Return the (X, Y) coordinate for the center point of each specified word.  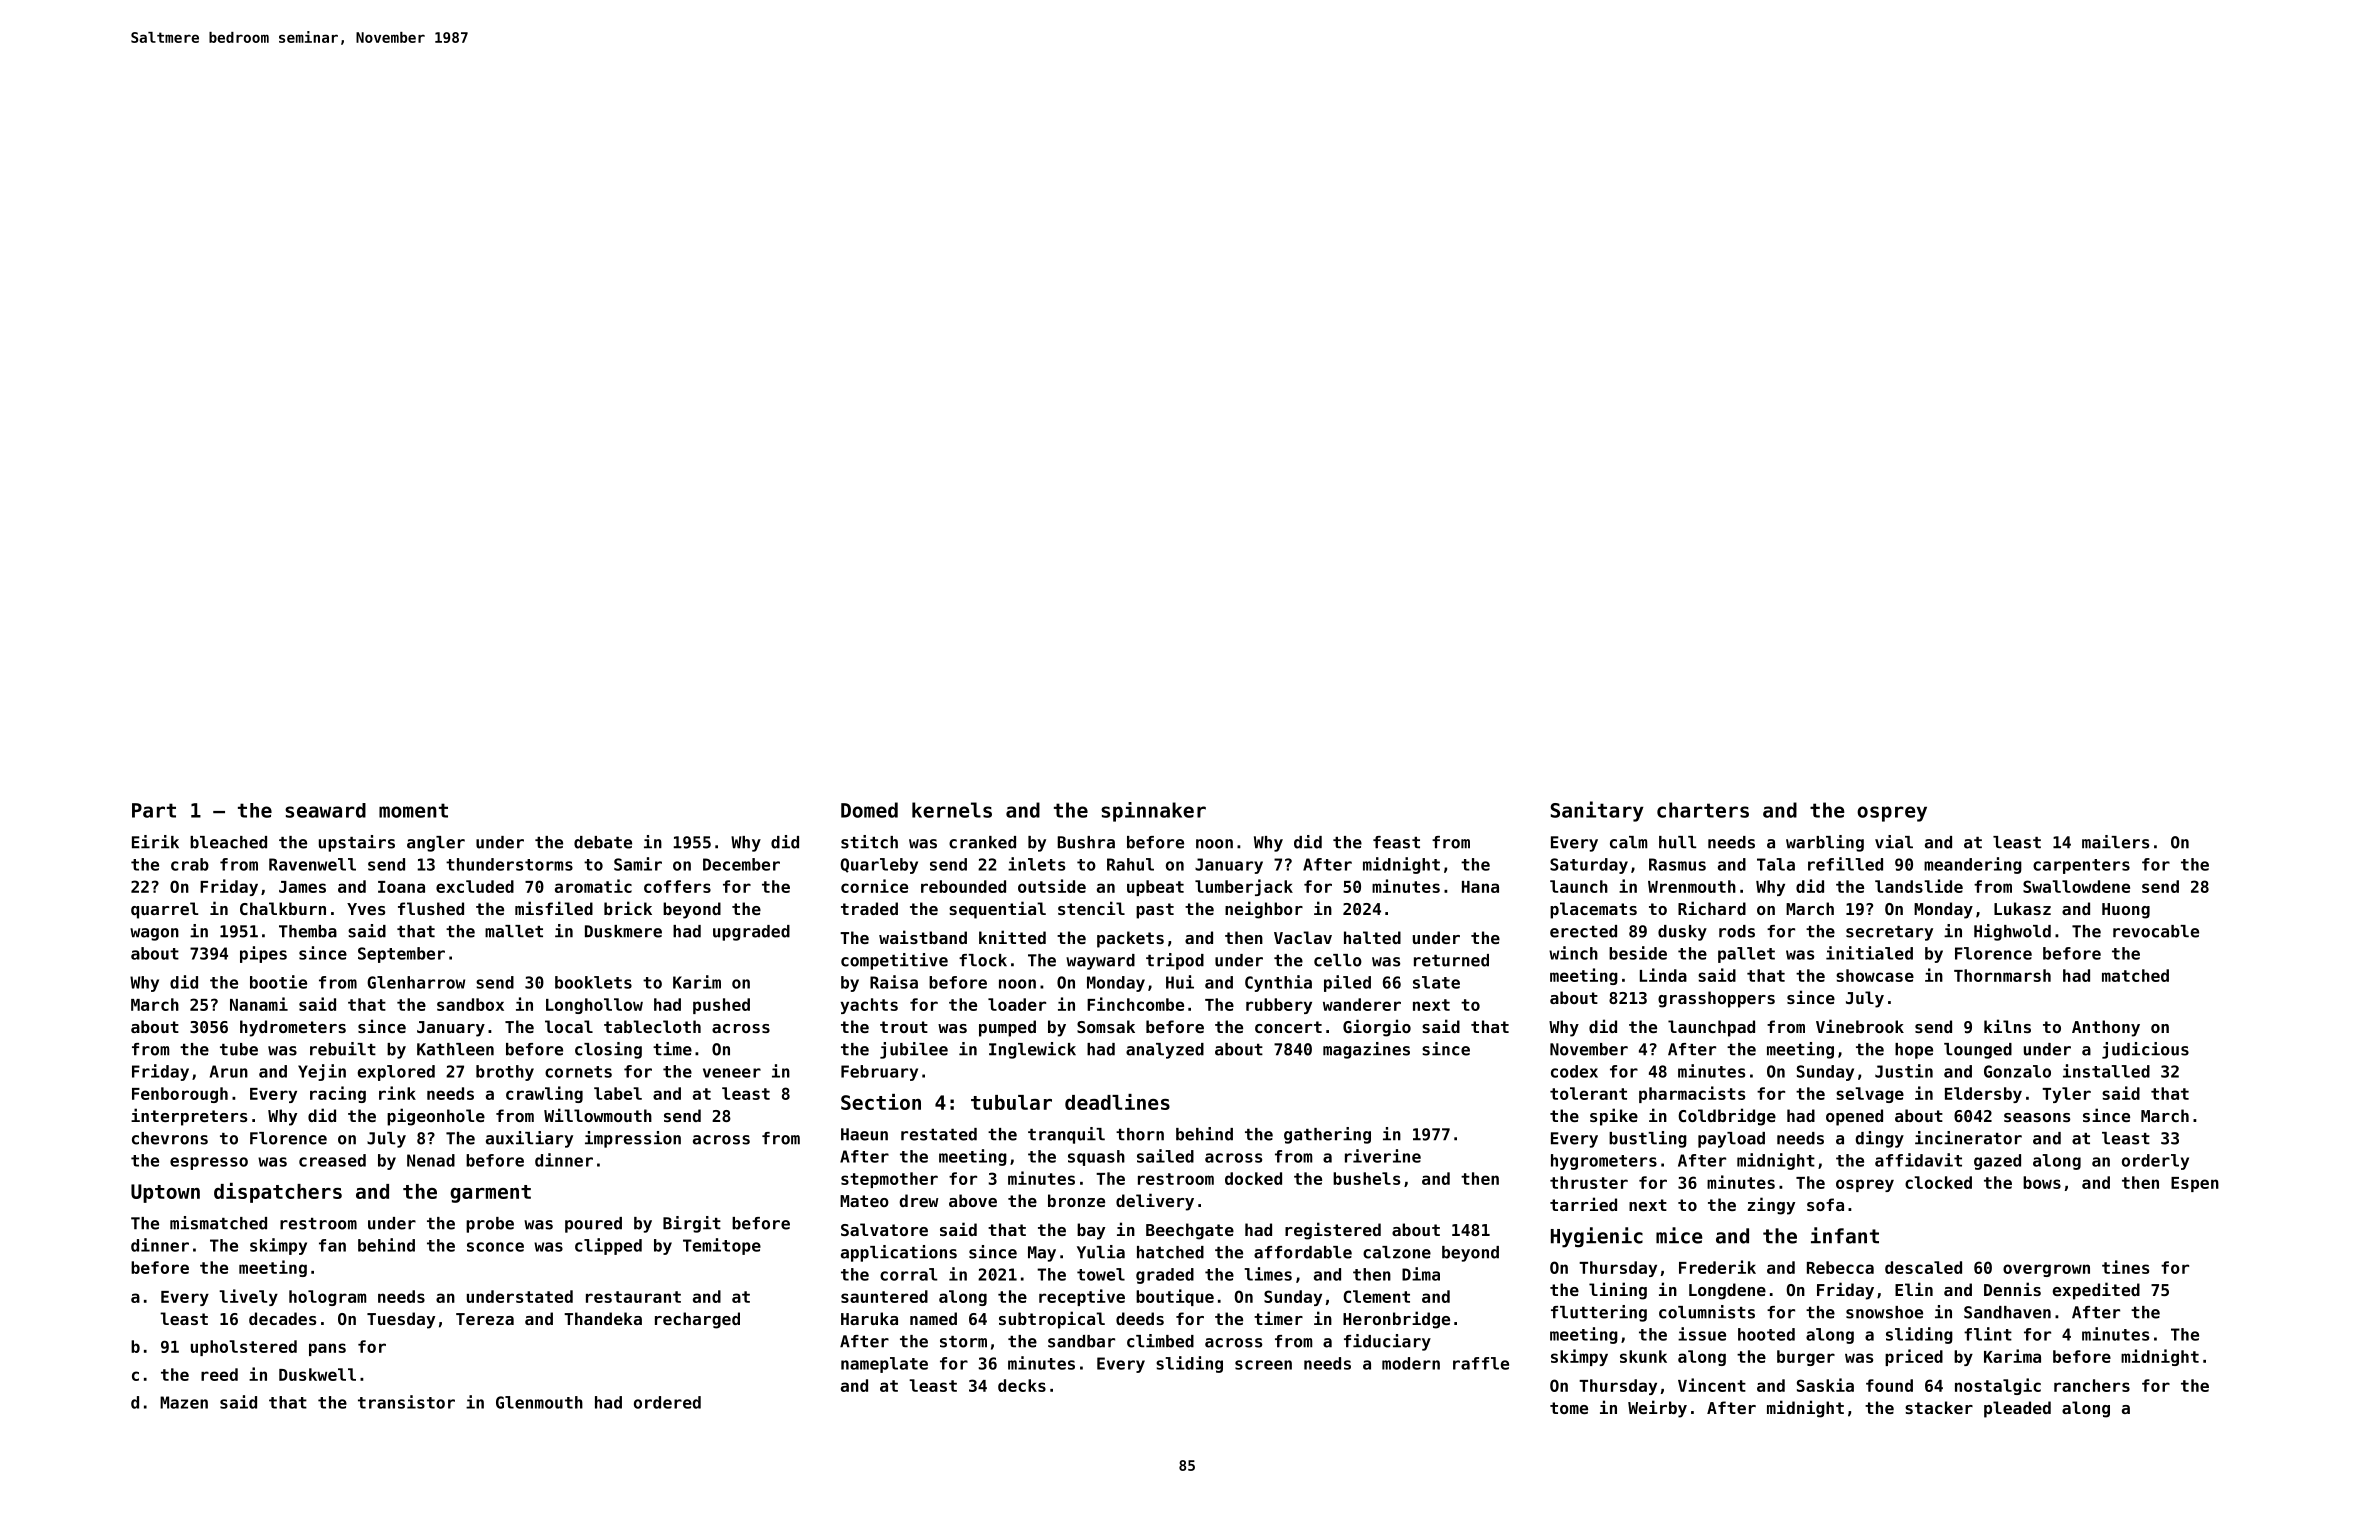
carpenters (2081, 866)
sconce (495, 1247)
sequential (997, 910)
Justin (1904, 1071)
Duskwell (317, 1374)
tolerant (1588, 1093)
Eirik (155, 842)
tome (1569, 1408)
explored (396, 1073)
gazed (1997, 1162)
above (973, 1200)
